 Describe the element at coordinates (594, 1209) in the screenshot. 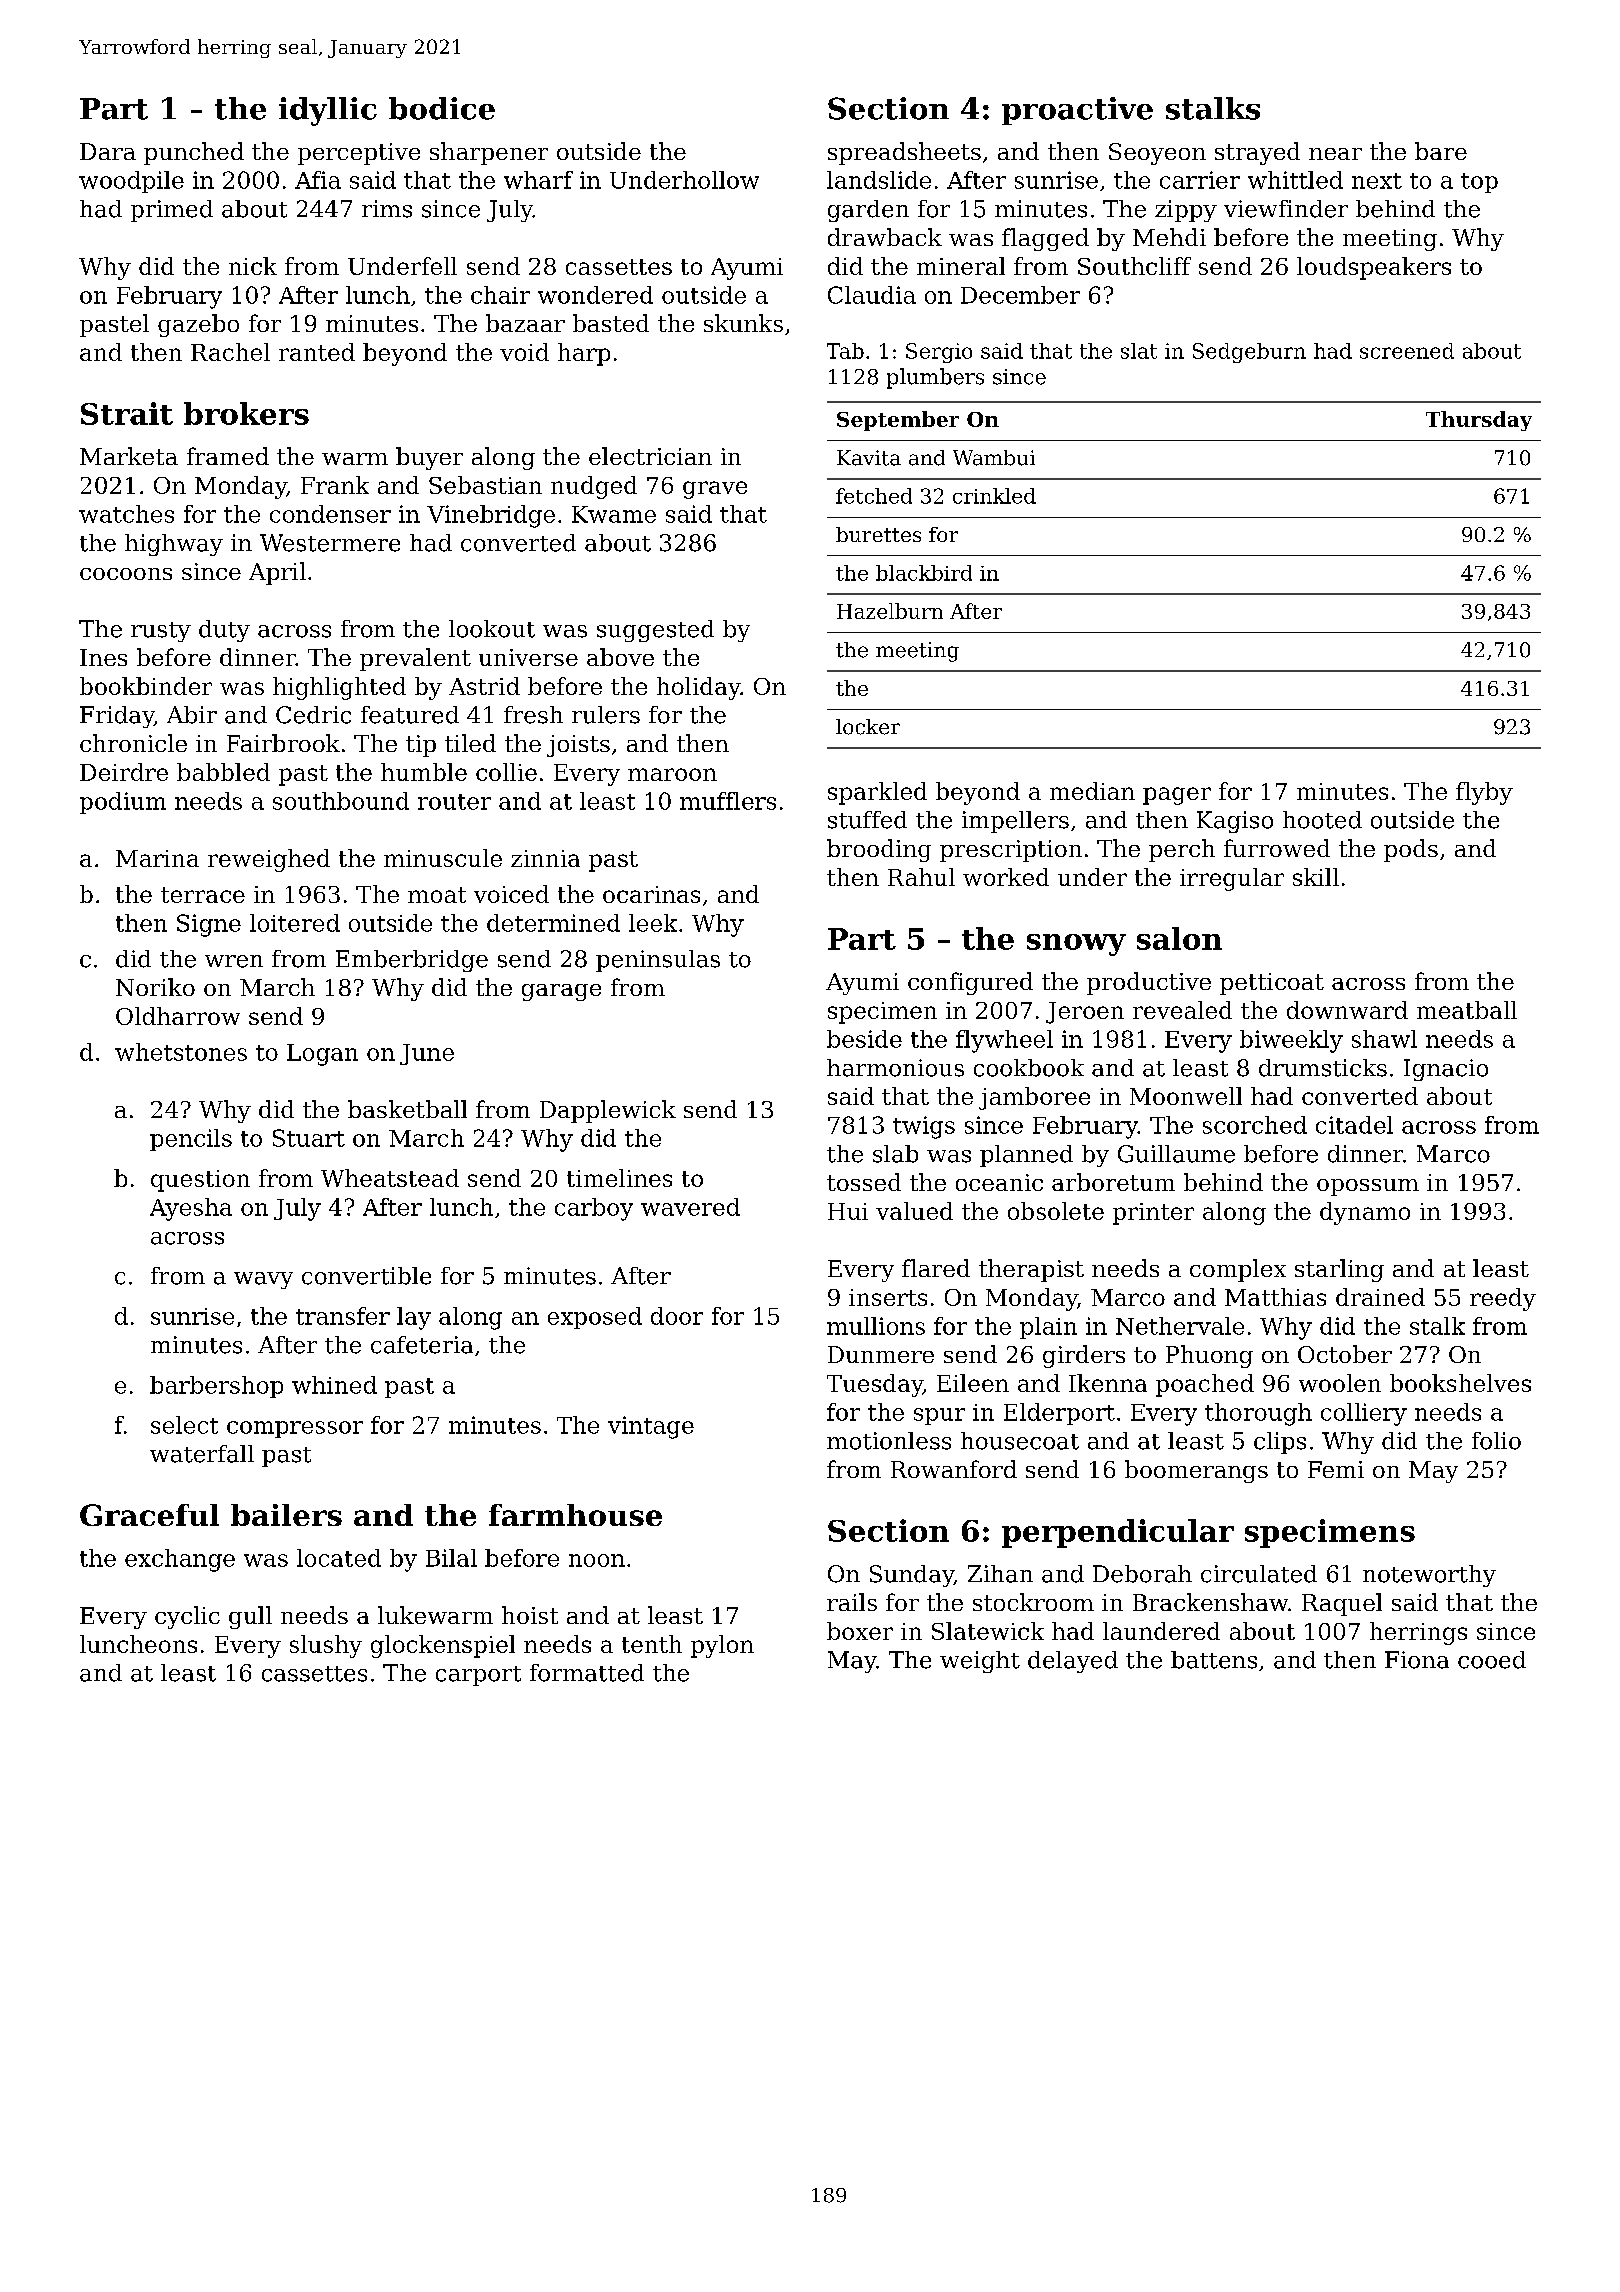

I see `carboy` at that location.
